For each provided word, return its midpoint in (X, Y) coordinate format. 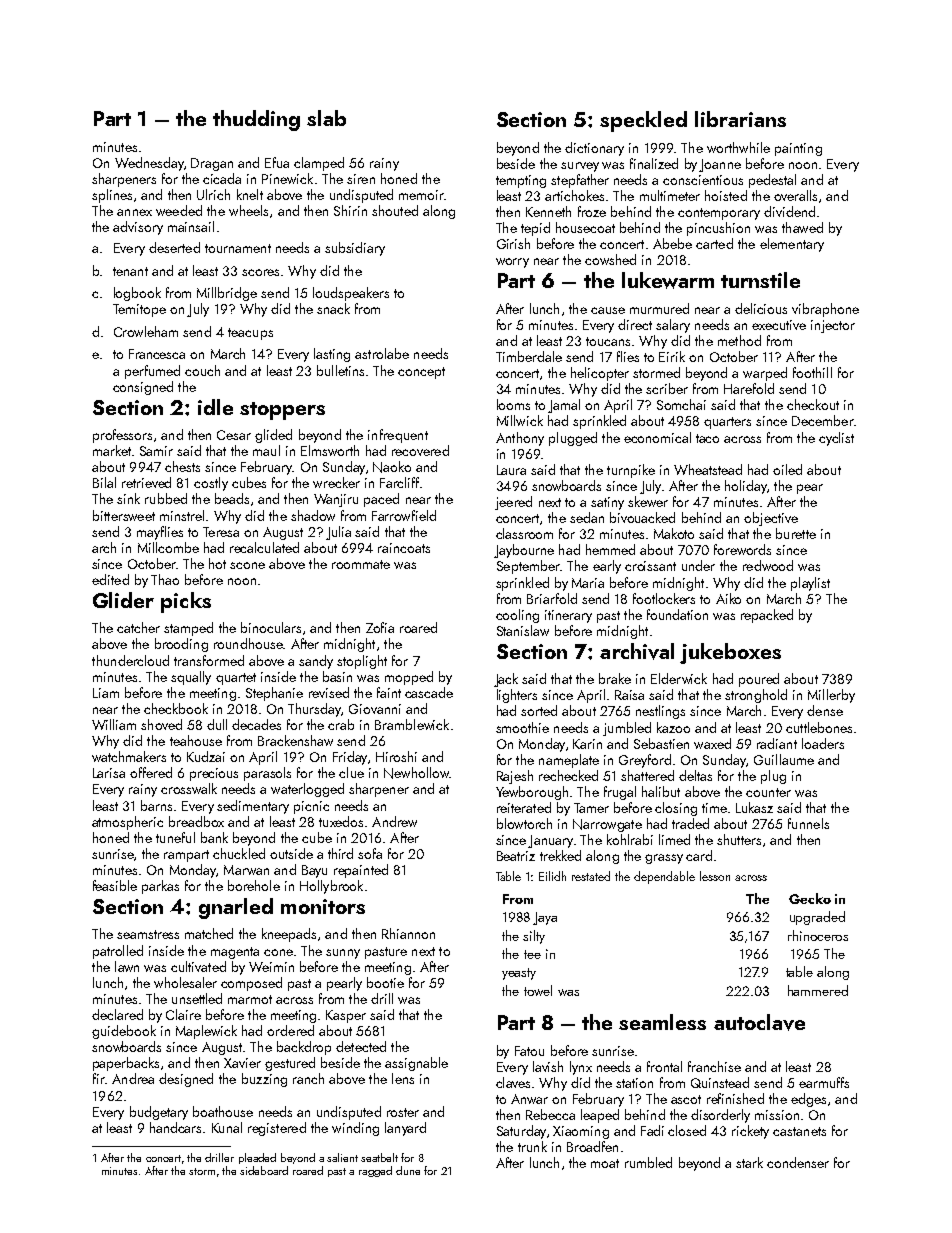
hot (217, 563)
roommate (361, 564)
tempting (521, 181)
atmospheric (127, 823)
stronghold (756, 696)
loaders (823, 743)
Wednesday (149, 164)
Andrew (394, 821)
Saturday (521, 1132)
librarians (740, 119)
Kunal (227, 1127)
